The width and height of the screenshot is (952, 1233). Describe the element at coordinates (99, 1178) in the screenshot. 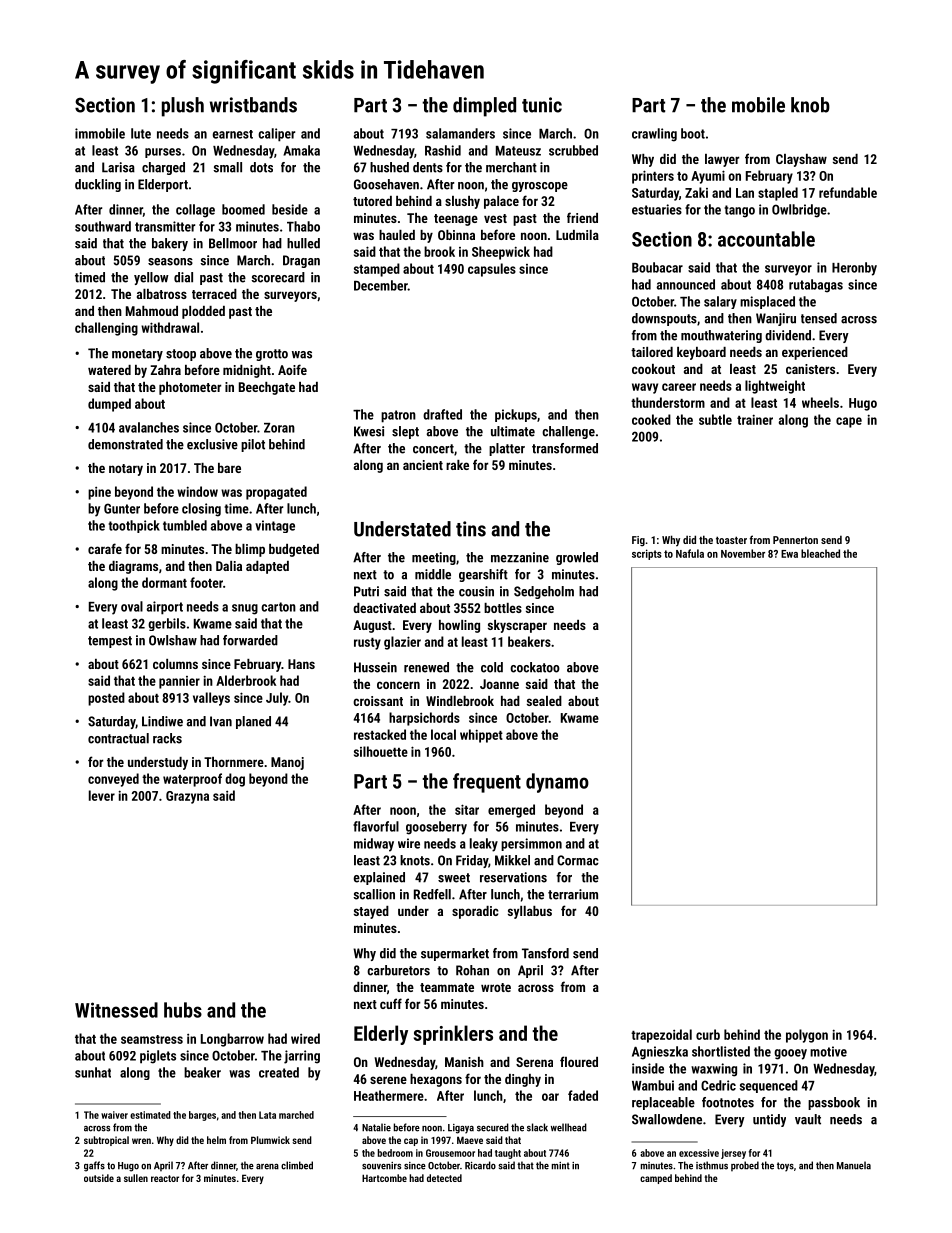

I see `outside` at that location.
